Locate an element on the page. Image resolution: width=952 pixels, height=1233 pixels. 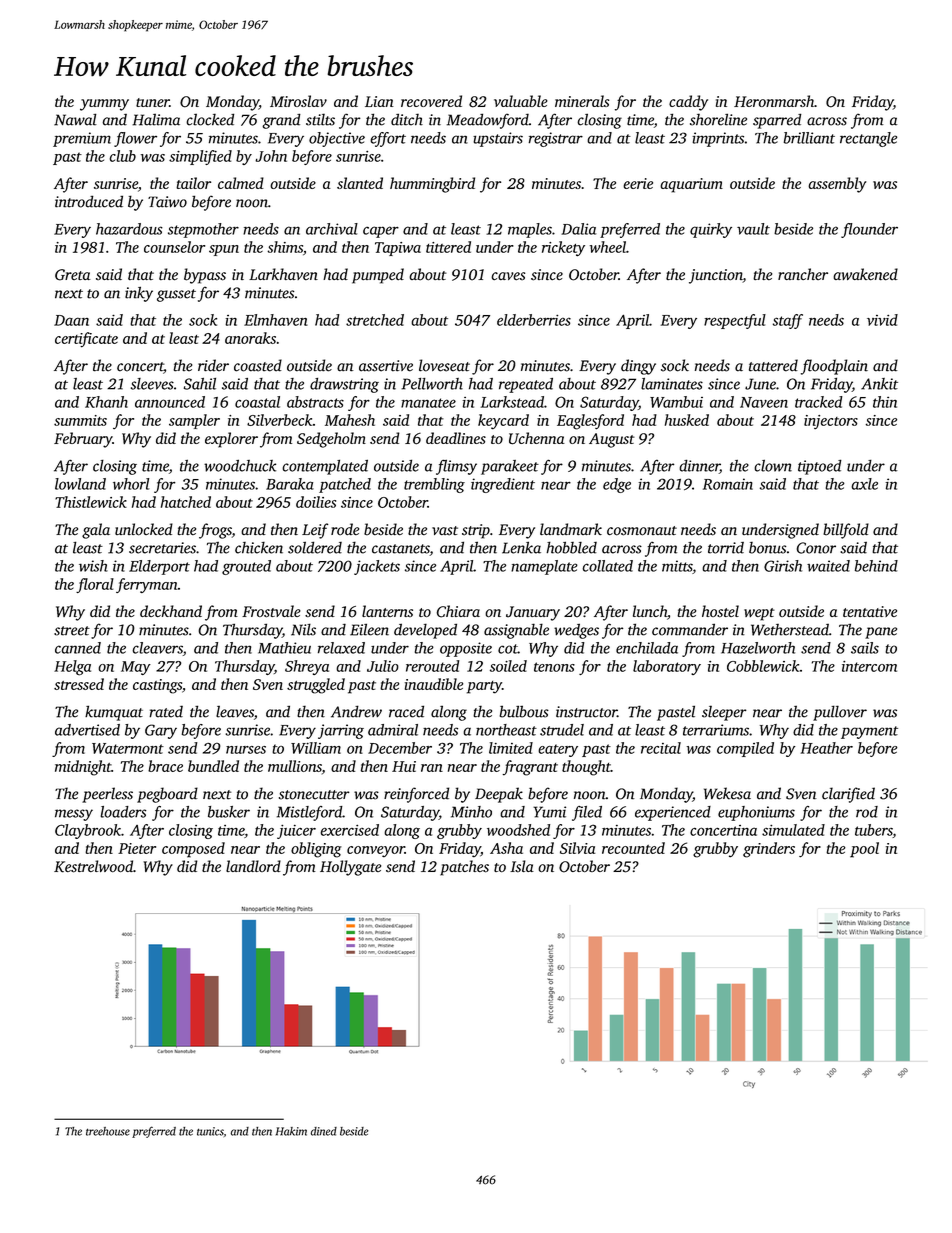
inky is located at coordinates (139, 294).
